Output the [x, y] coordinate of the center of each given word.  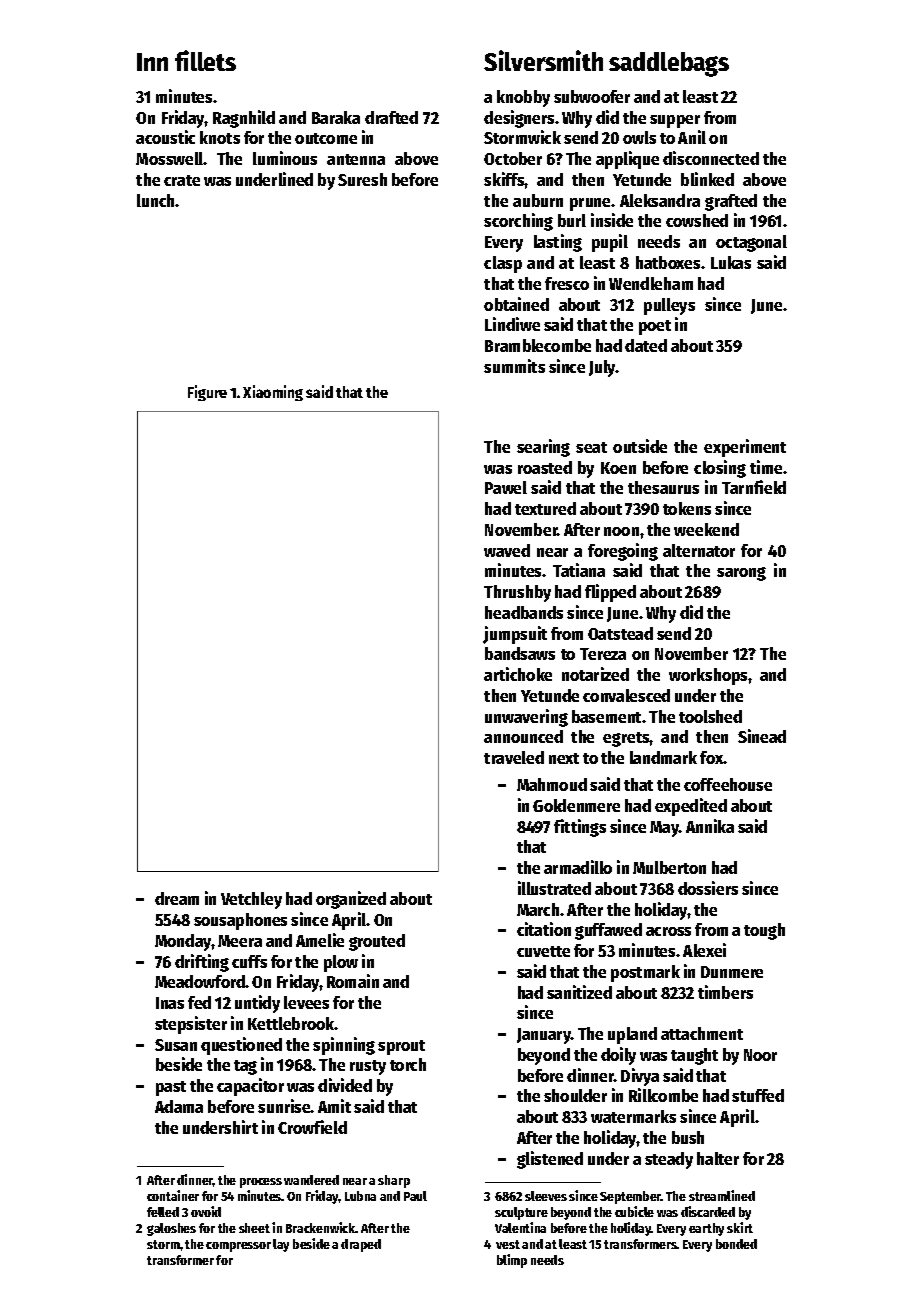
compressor [238, 1247]
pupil [610, 243]
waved [507, 550]
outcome [326, 138]
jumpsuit [515, 635]
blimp [512, 1261]
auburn [538, 200]
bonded [736, 1244]
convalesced [626, 695]
